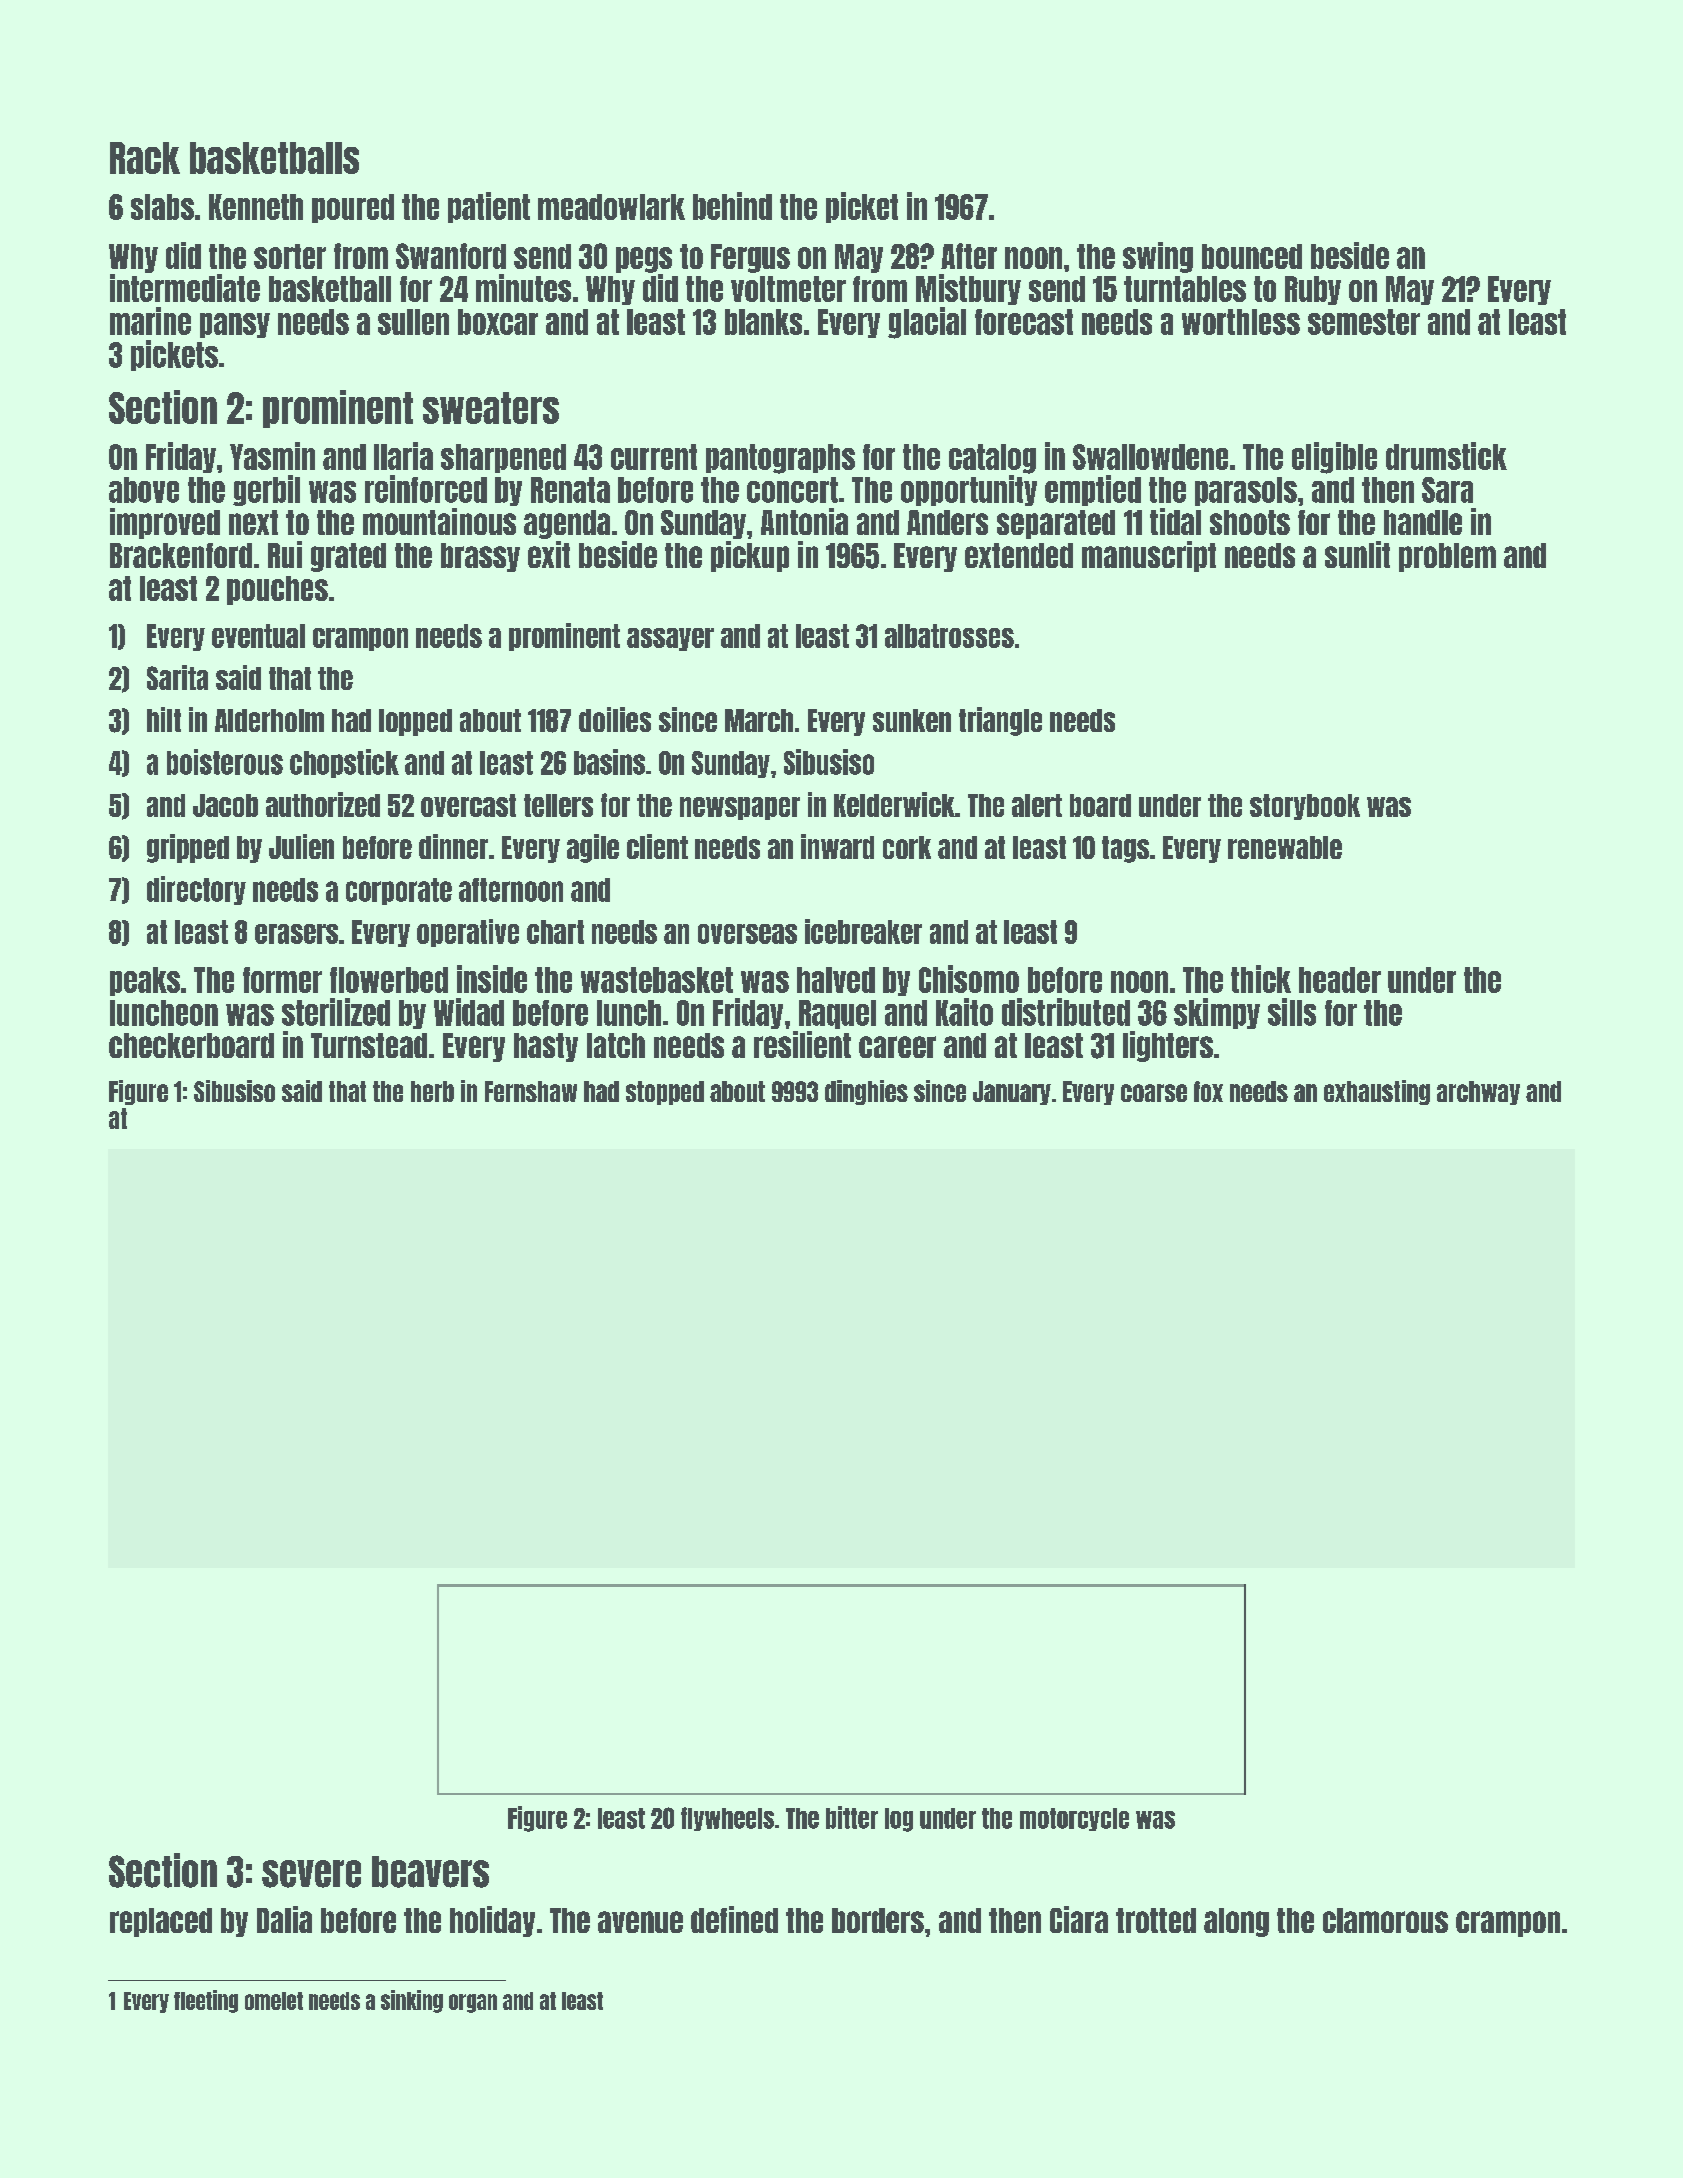 The width and height of the page is (1683, 2178). I want to click on bounced, so click(1252, 256).
